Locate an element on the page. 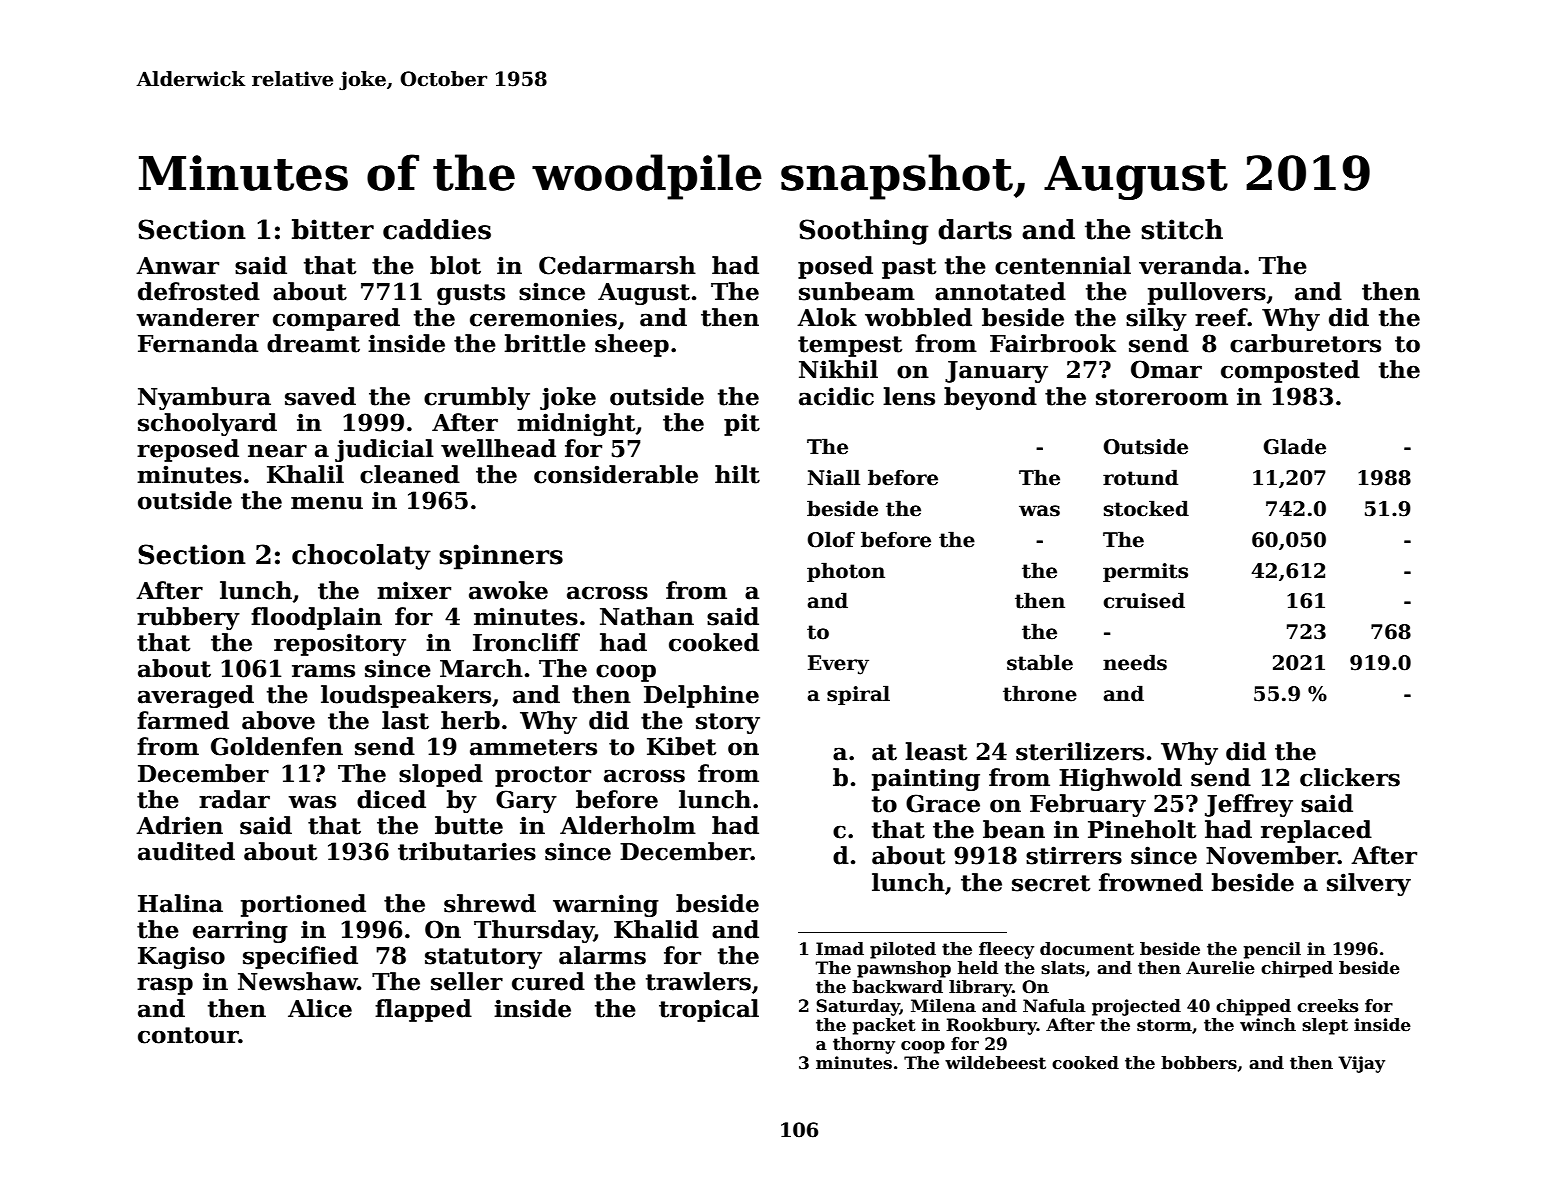  March is located at coordinates (481, 668).
